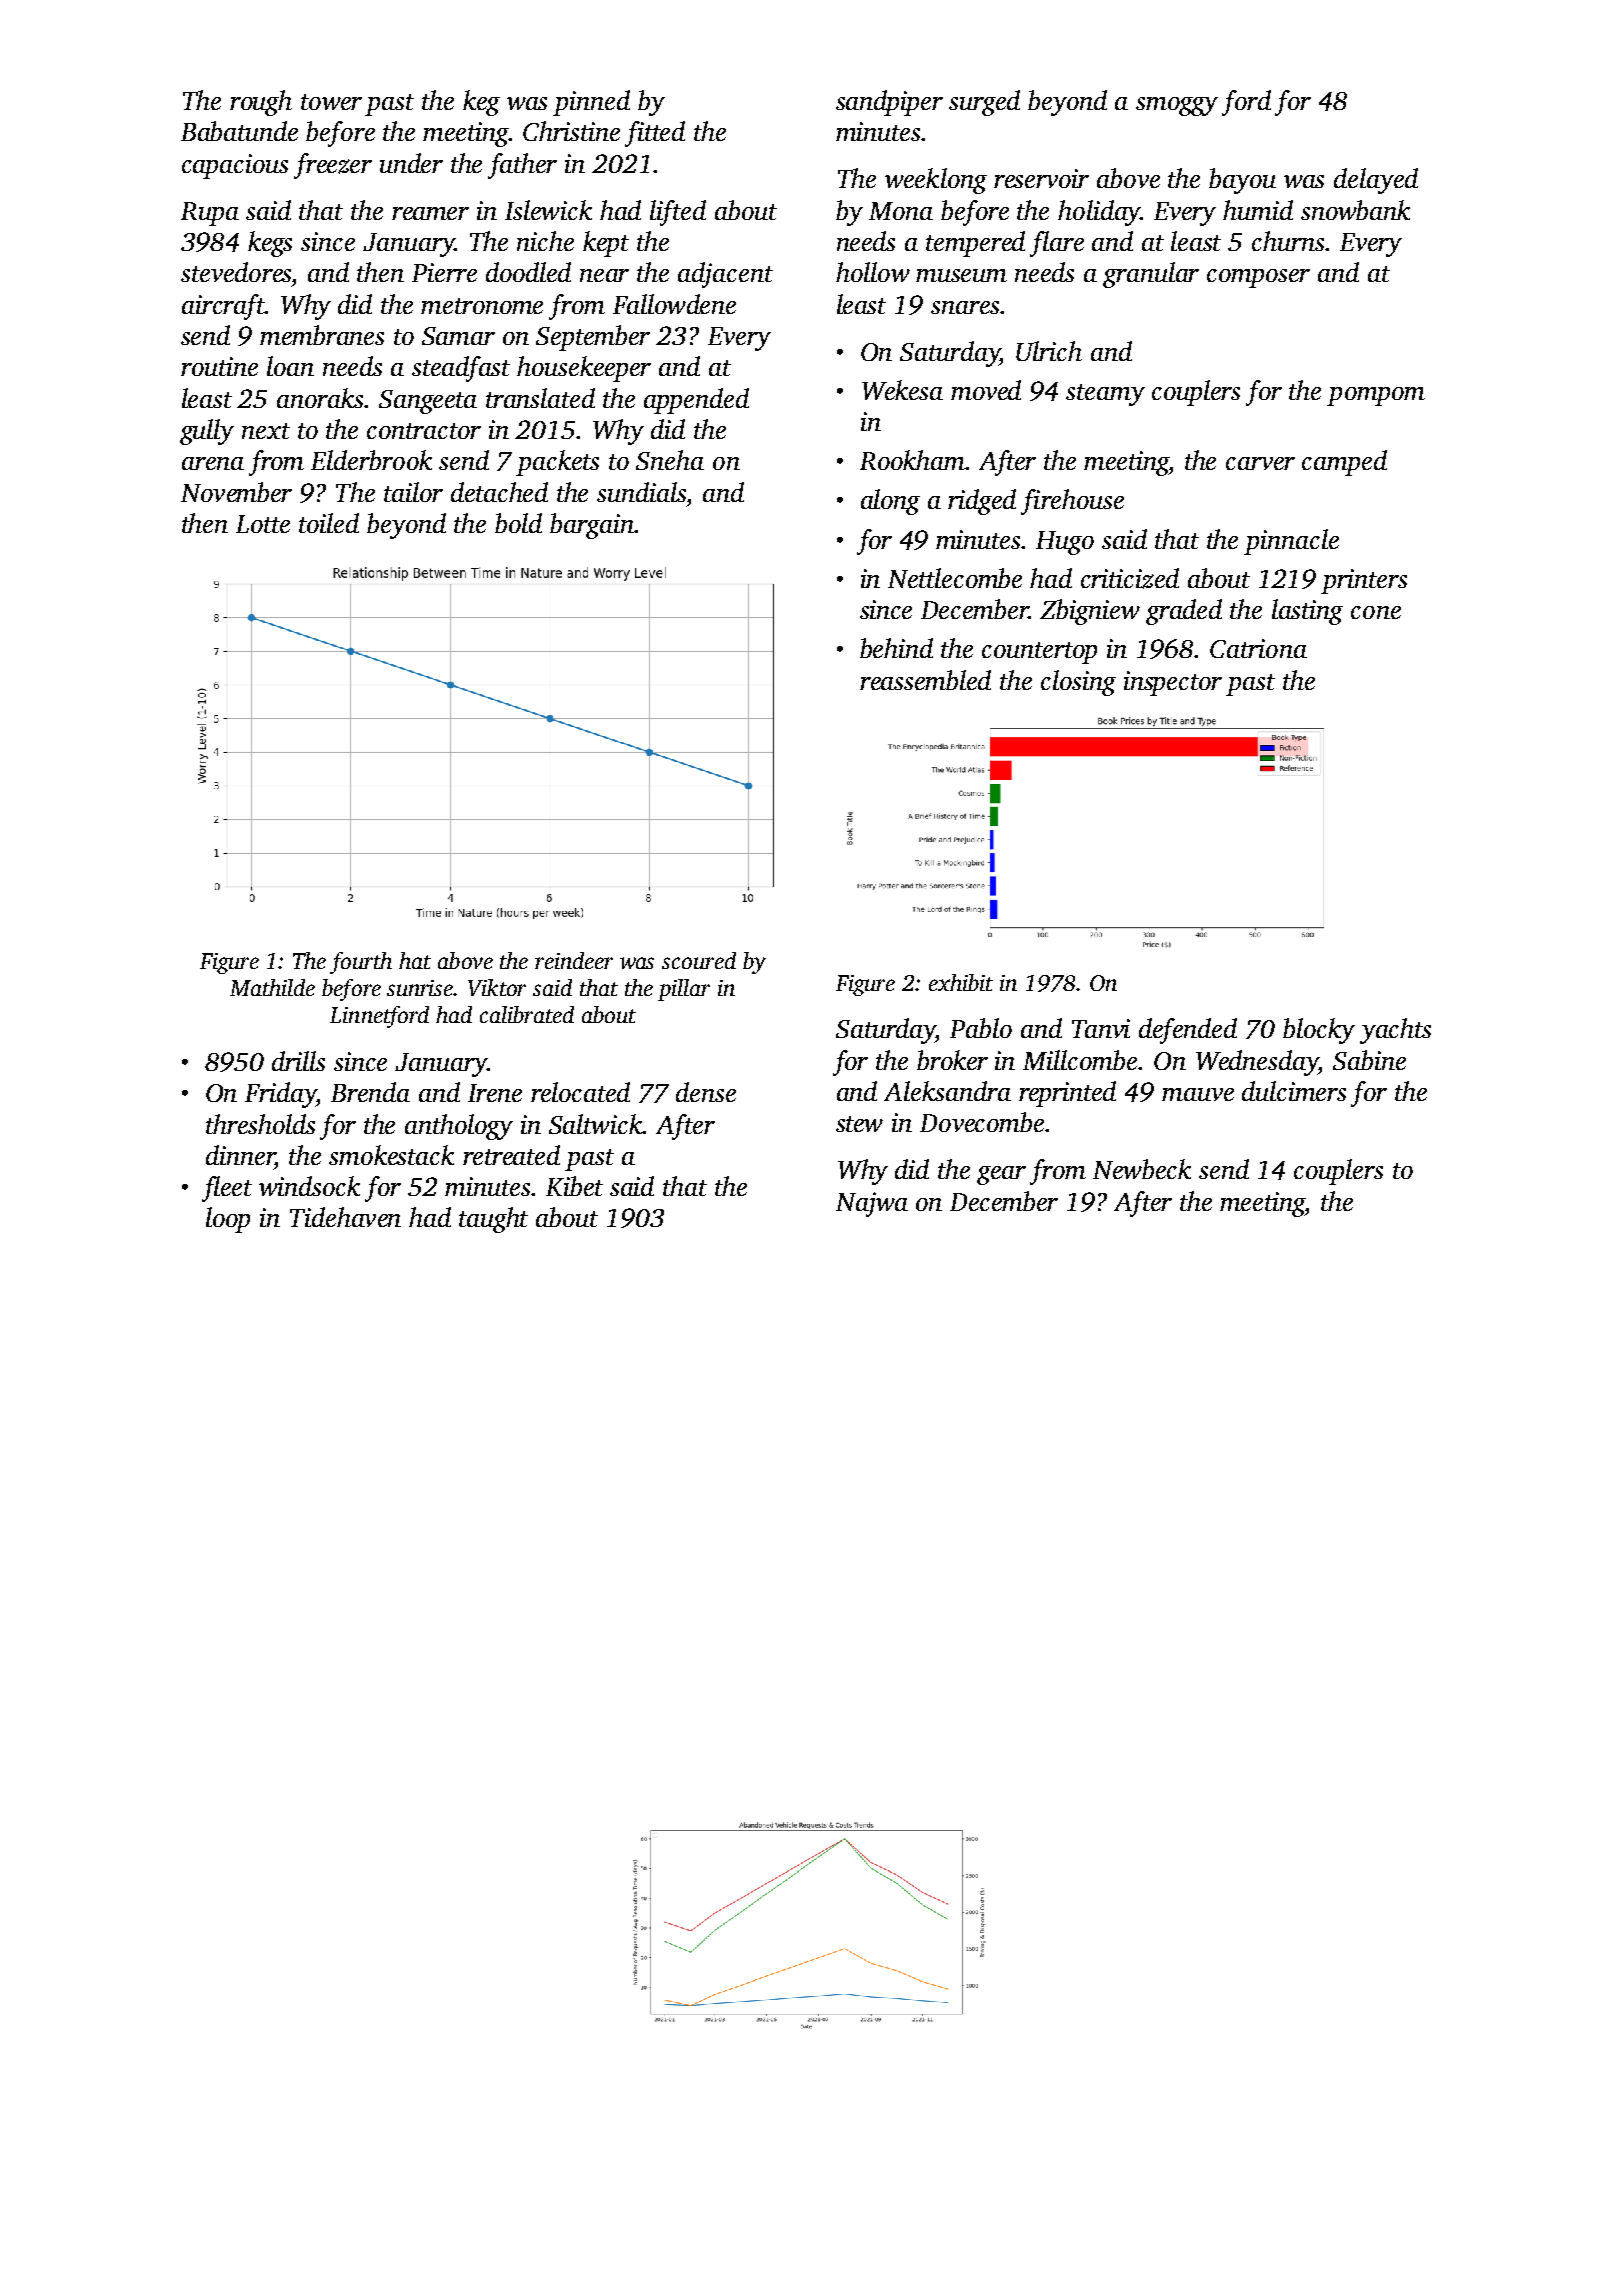  I want to click on sunrise, so click(420, 988).
